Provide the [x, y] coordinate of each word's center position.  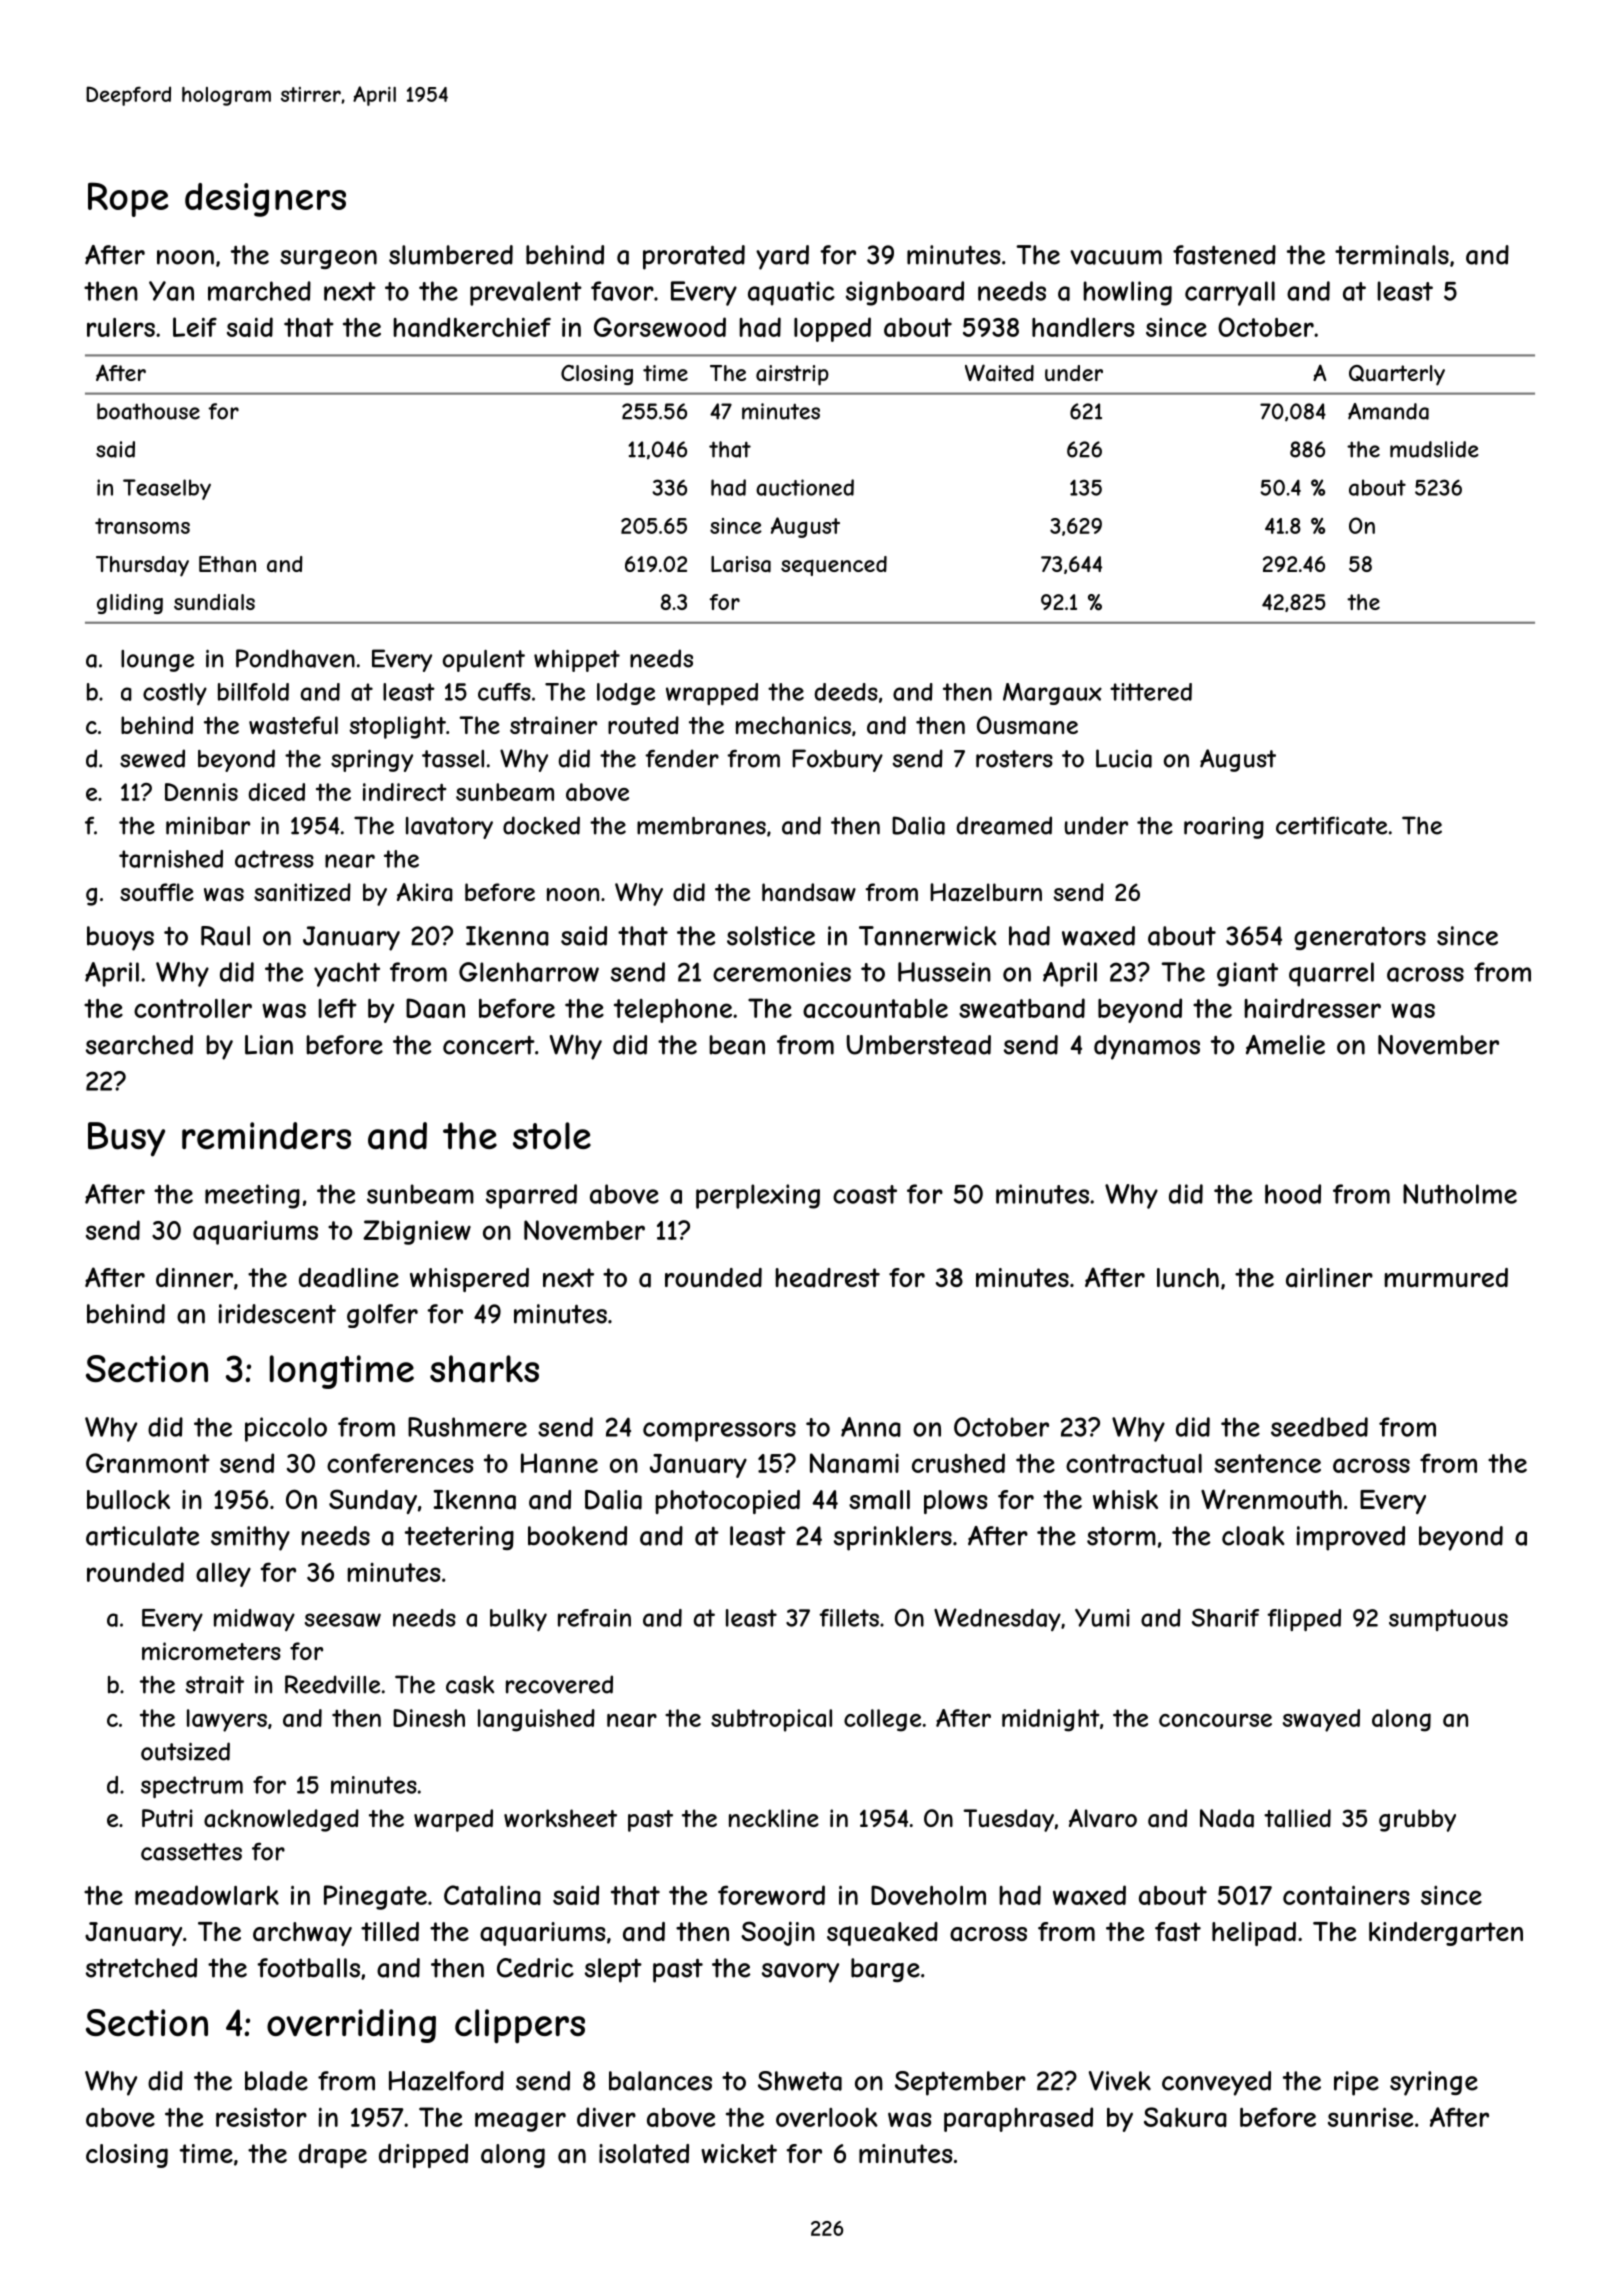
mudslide [1434, 449]
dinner [194, 1277]
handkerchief [472, 327]
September [960, 2083]
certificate [1331, 825]
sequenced [834, 566]
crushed [958, 1463]
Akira [425, 892]
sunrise [1370, 2117]
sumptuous [1448, 1620]
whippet [577, 660]
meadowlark [207, 1895]
